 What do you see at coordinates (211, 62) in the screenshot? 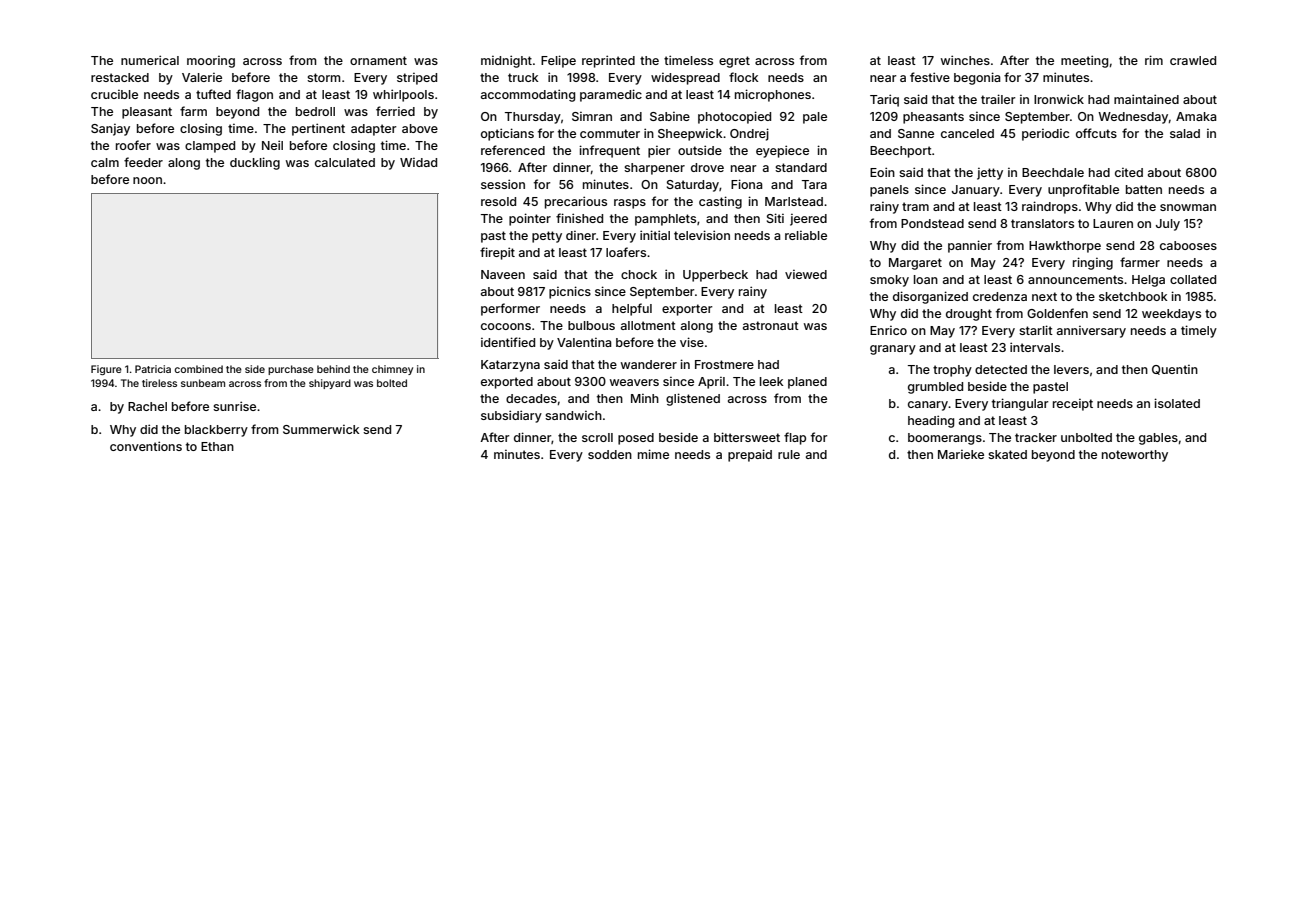
I see `mooring` at bounding box center [211, 62].
